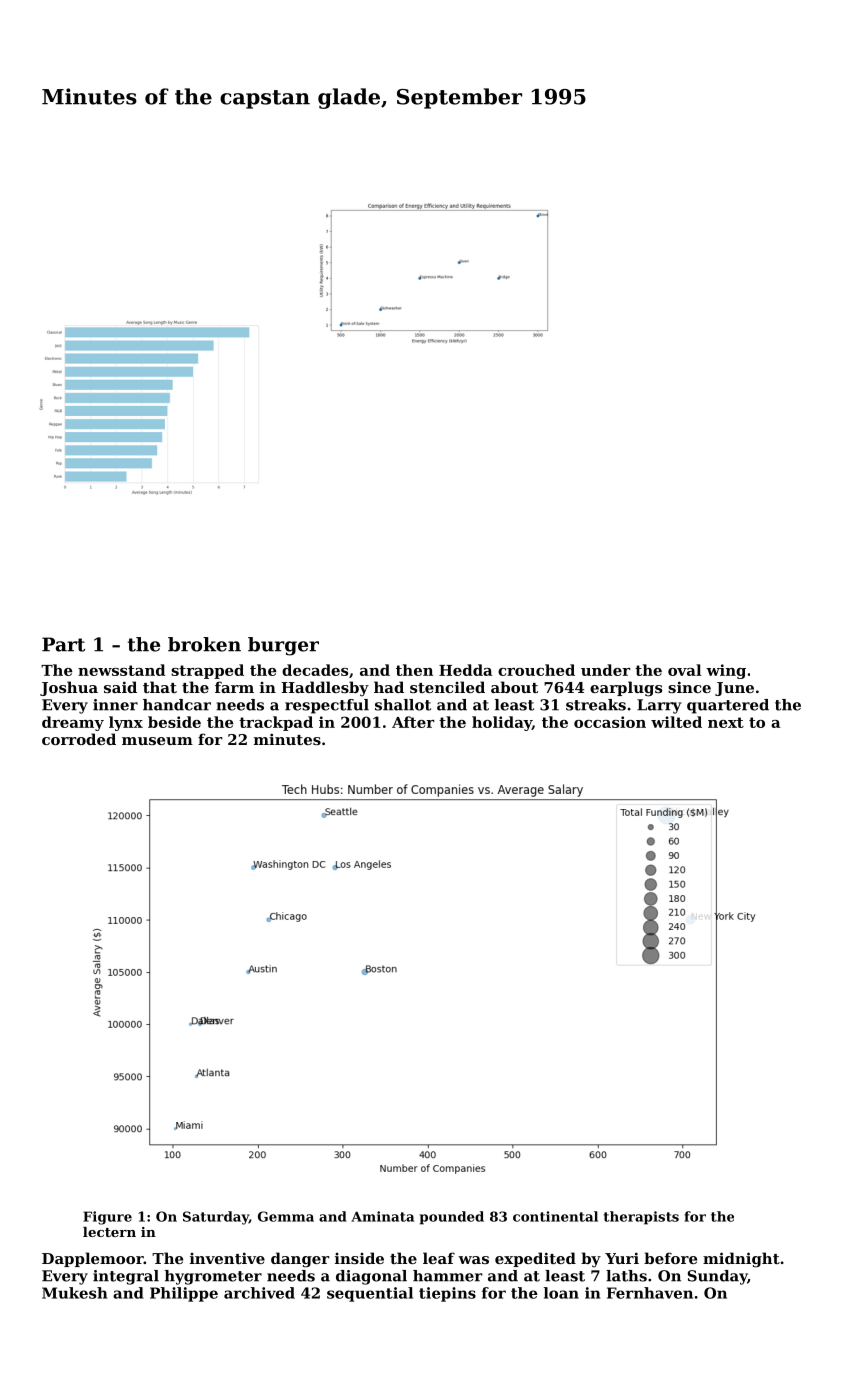 The image size is (849, 1400). What do you see at coordinates (641, 1218) in the image?
I see `therapists` at bounding box center [641, 1218].
